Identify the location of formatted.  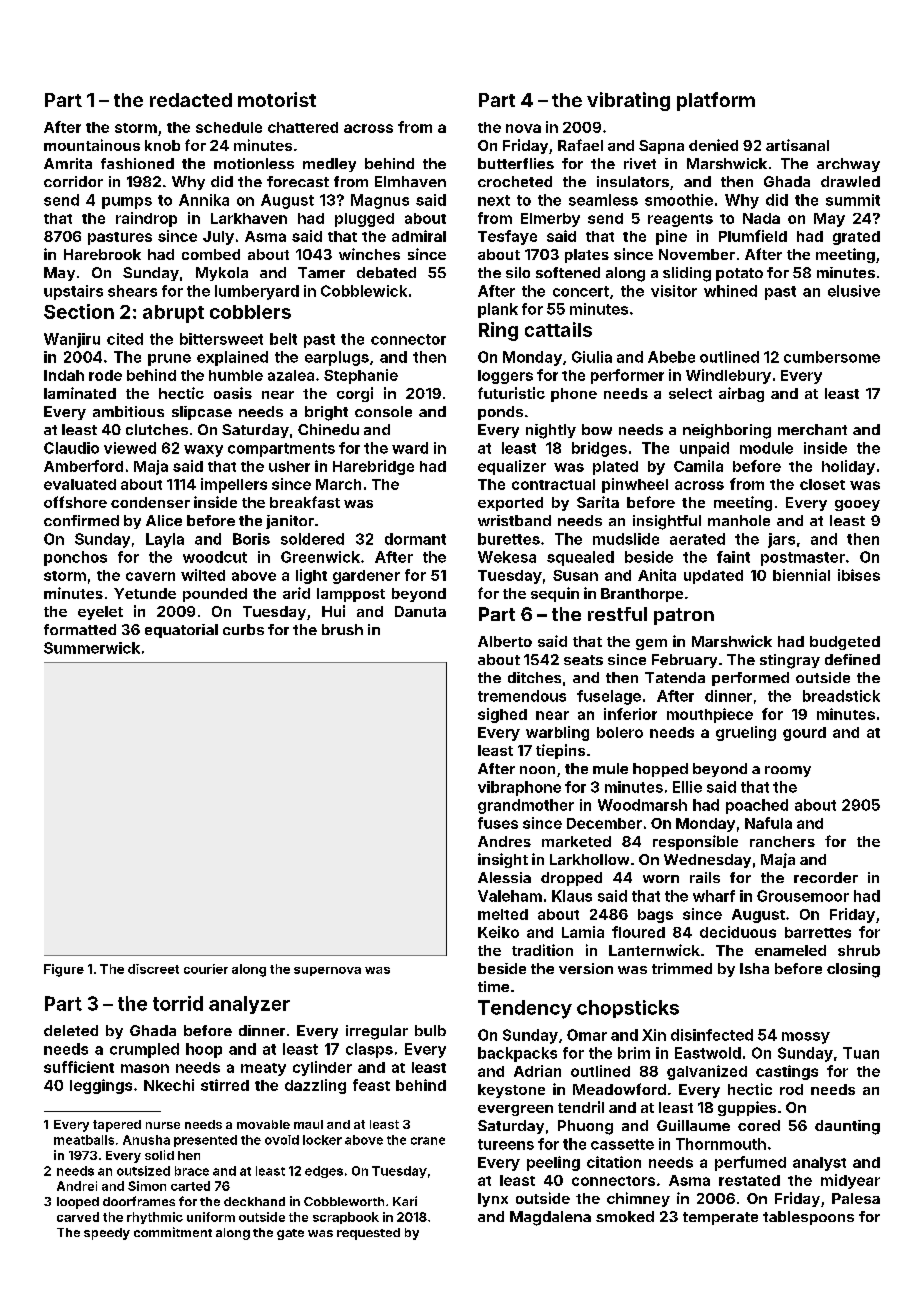
(80, 629).
